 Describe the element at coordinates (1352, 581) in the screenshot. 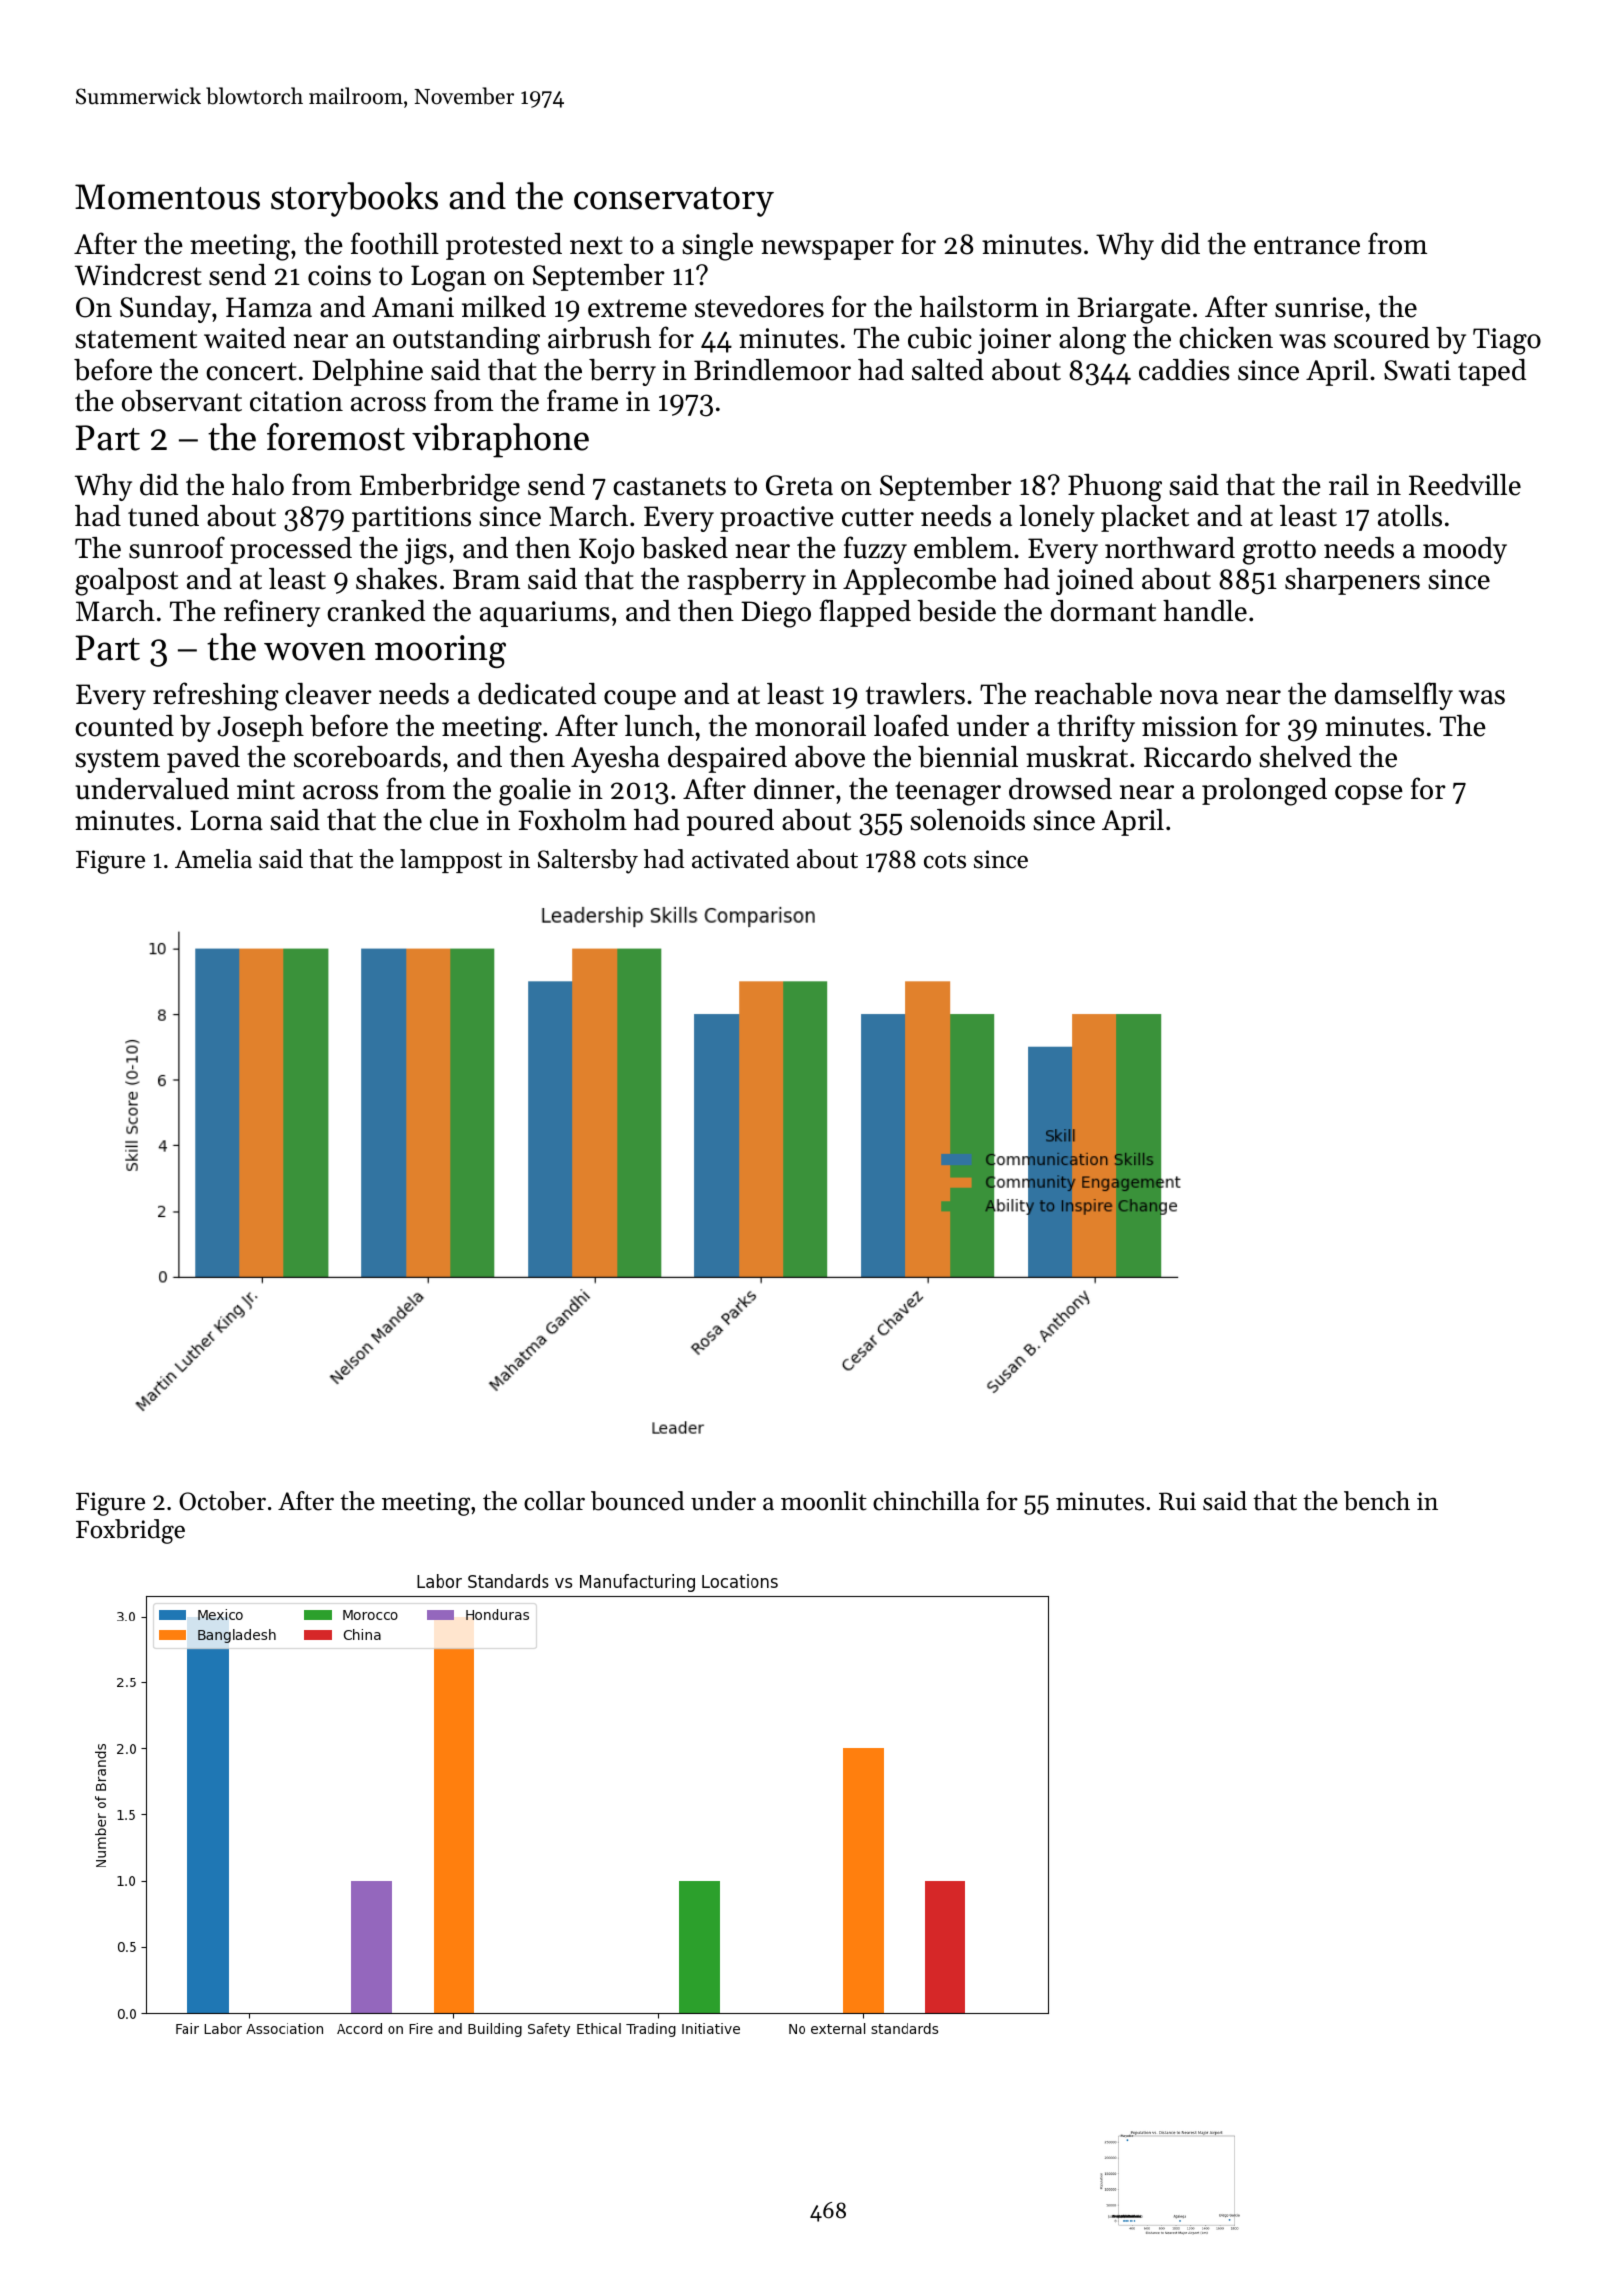

I see `sharpeners` at that location.
